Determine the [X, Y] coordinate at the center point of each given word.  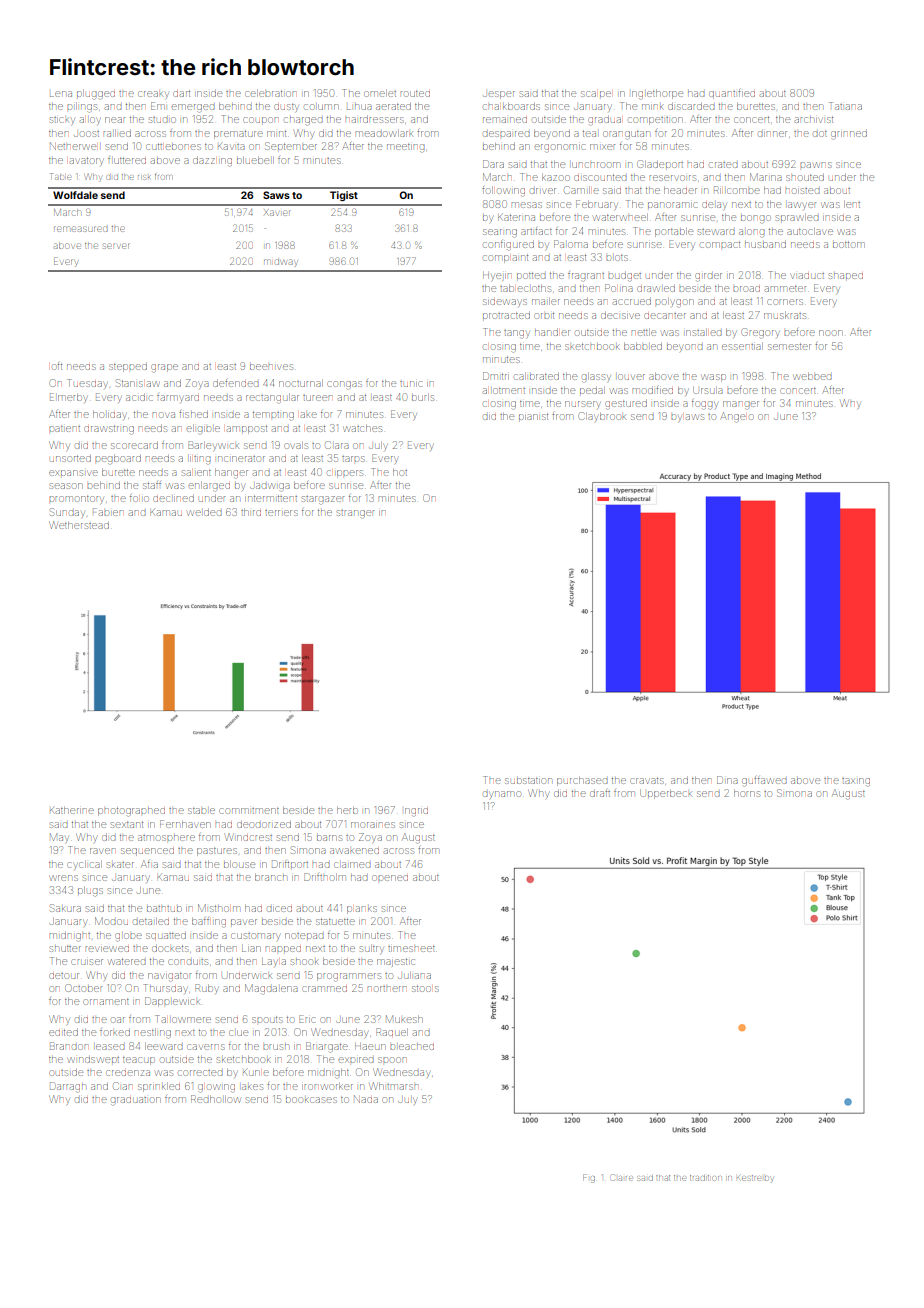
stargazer [323, 500]
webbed [813, 376]
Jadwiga [270, 487]
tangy [516, 334]
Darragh [68, 1087]
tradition [706, 1178]
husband [765, 244]
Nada [366, 1099]
